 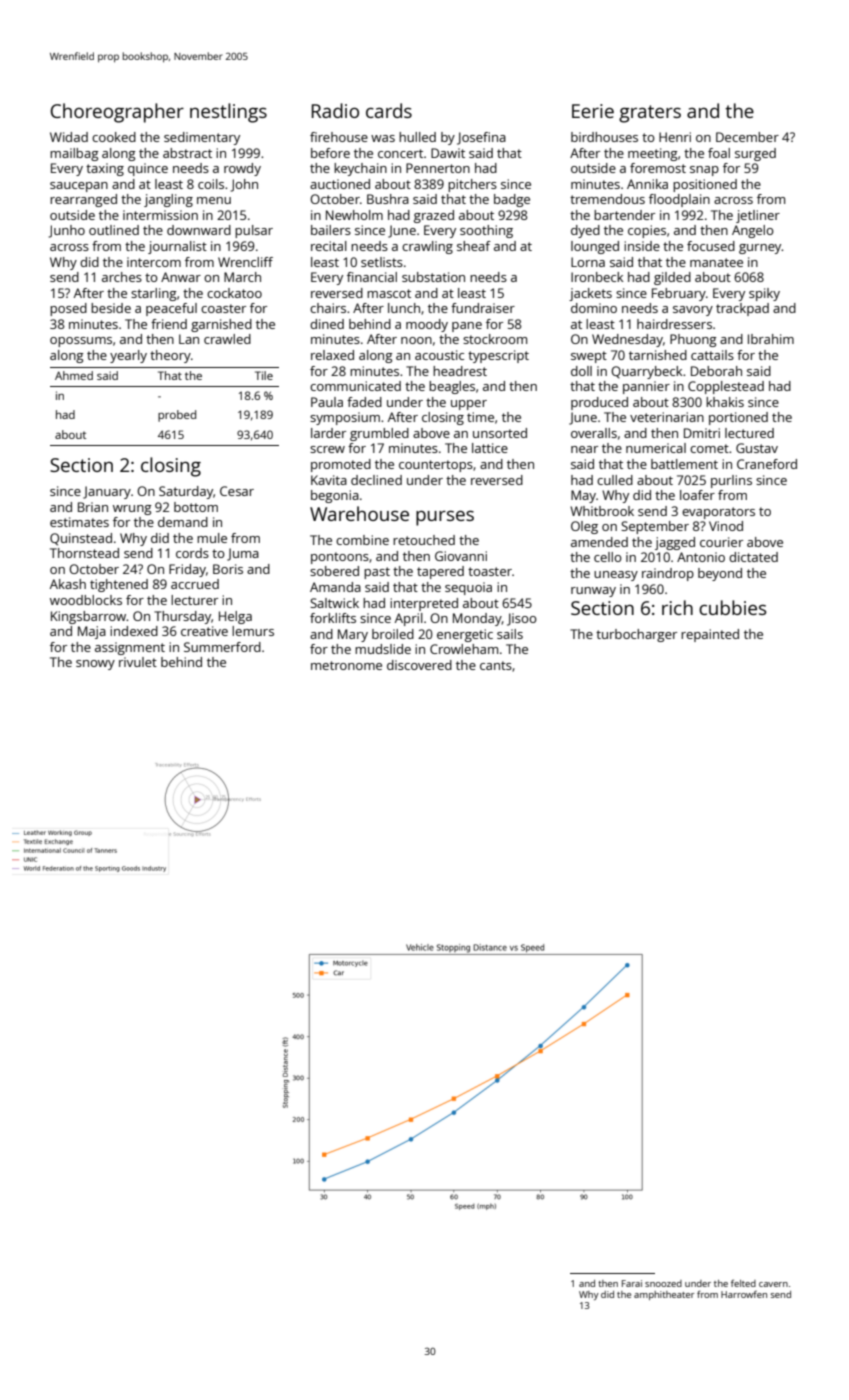 I want to click on amphitheater, so click(x=664, y=1295).
